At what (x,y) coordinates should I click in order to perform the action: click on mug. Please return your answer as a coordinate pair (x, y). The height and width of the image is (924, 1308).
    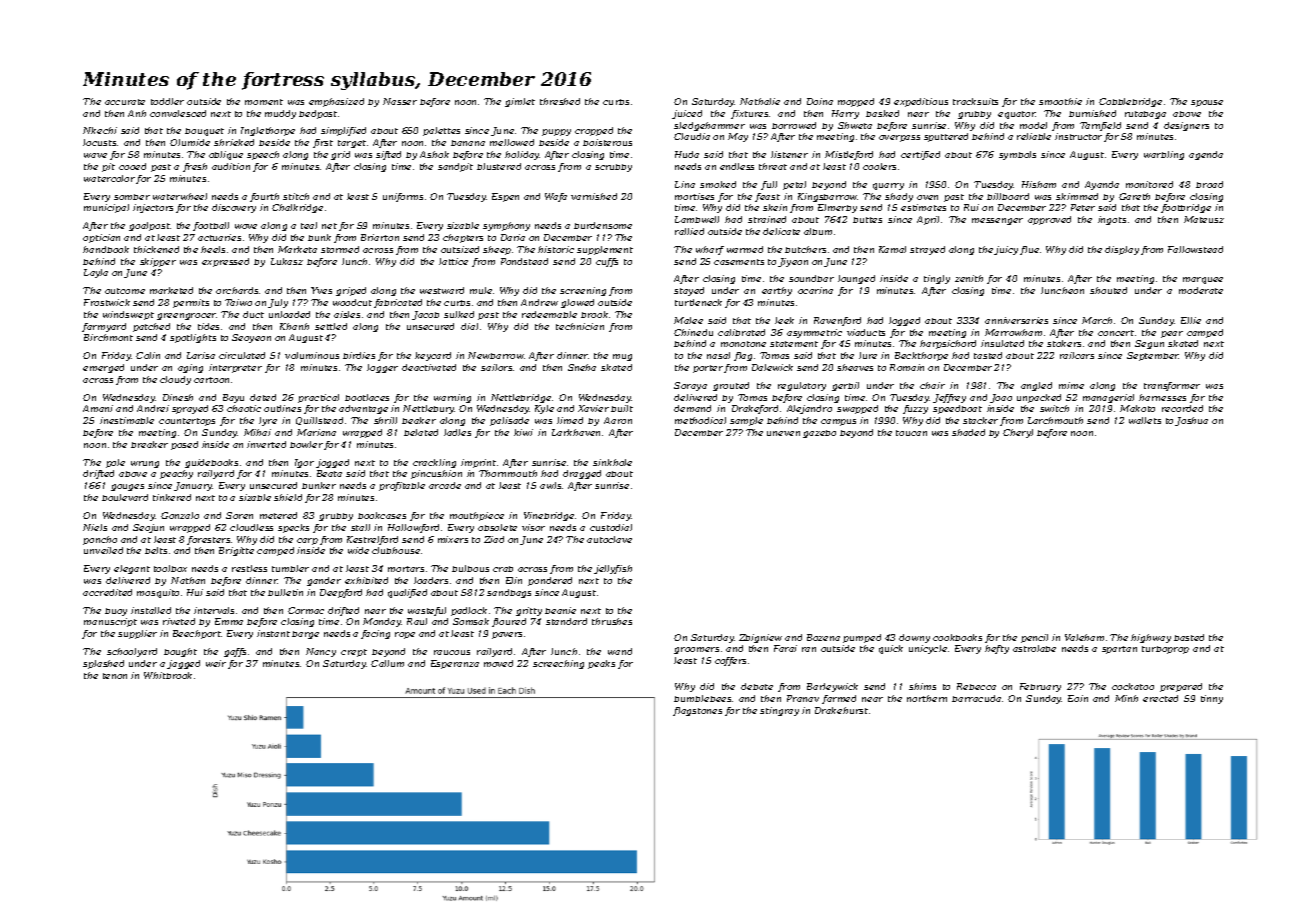
    Looking at the image, I should click on (622, 357).
